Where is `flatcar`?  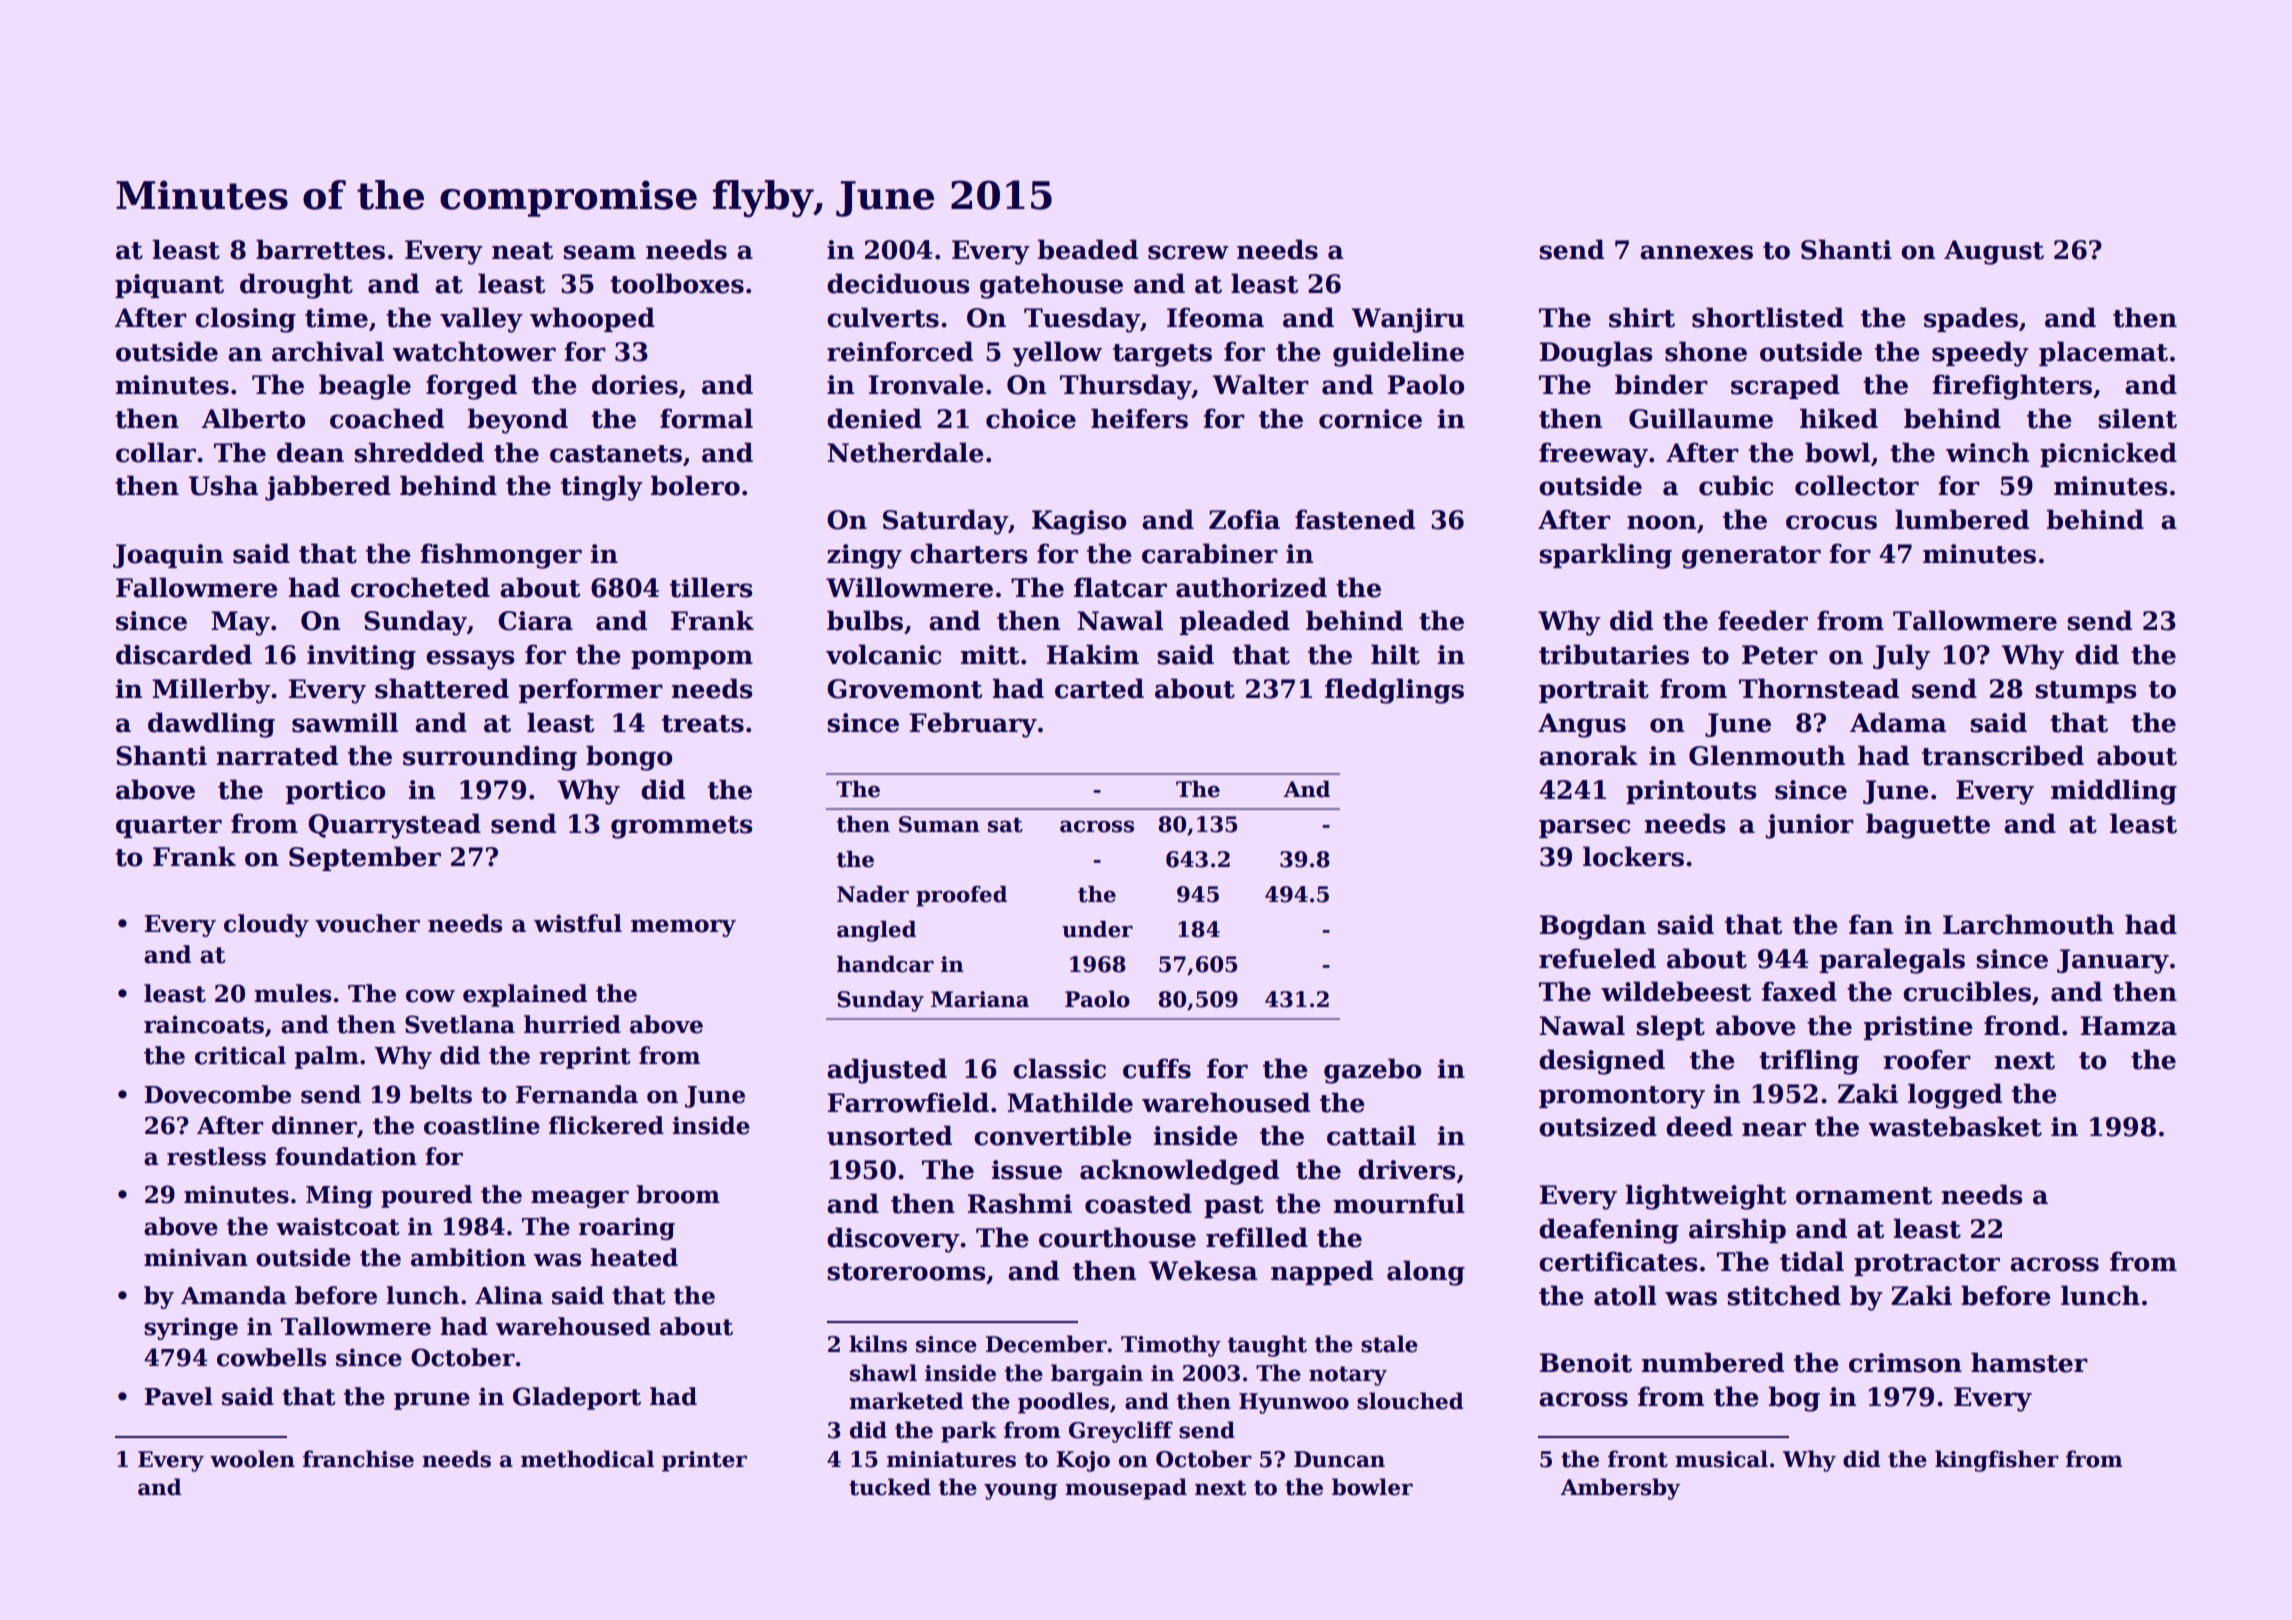 flatcar is located at coordinates (1120, 587).
